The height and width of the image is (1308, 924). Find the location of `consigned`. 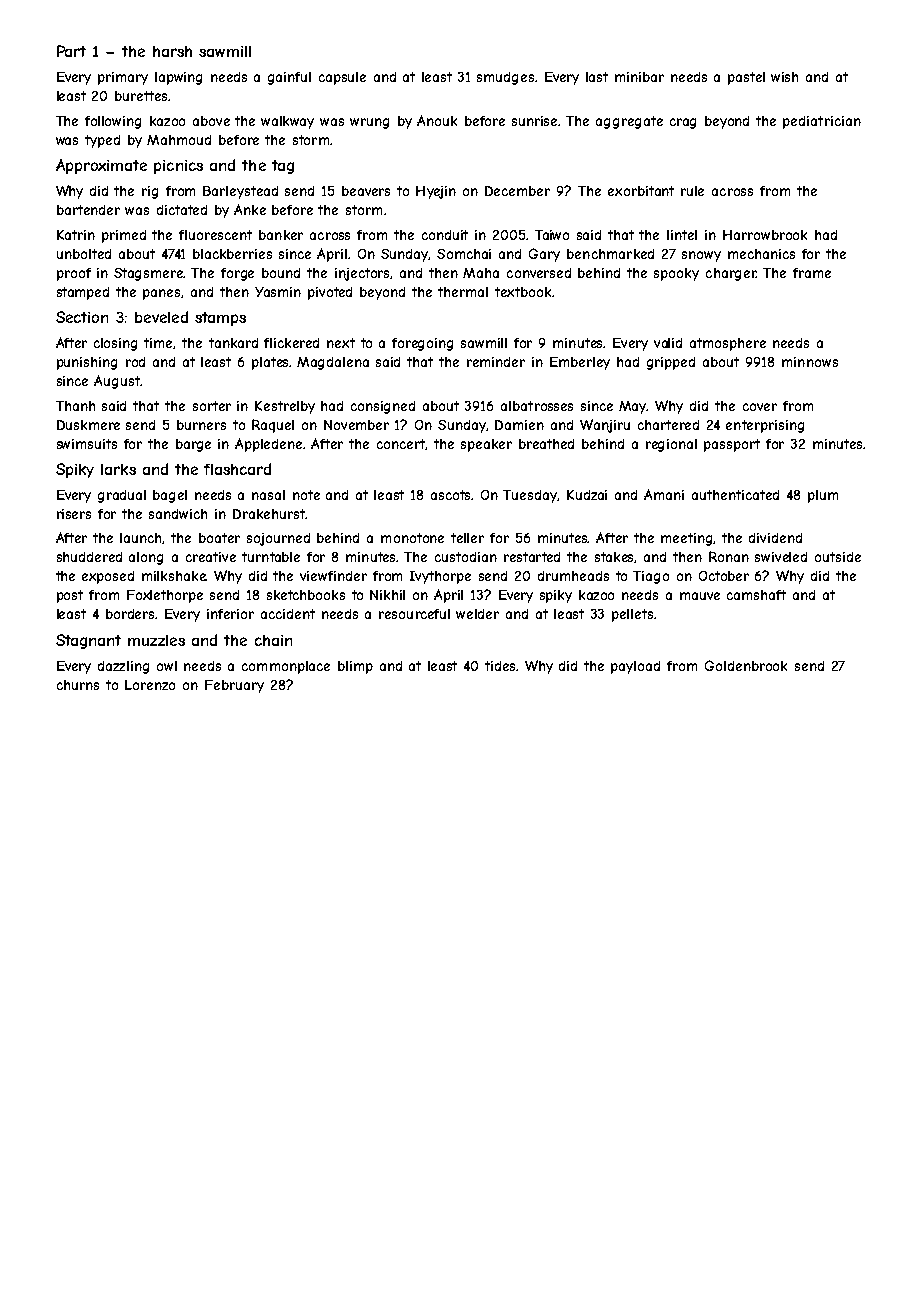

consigned is located at coordinates (383, 407).
